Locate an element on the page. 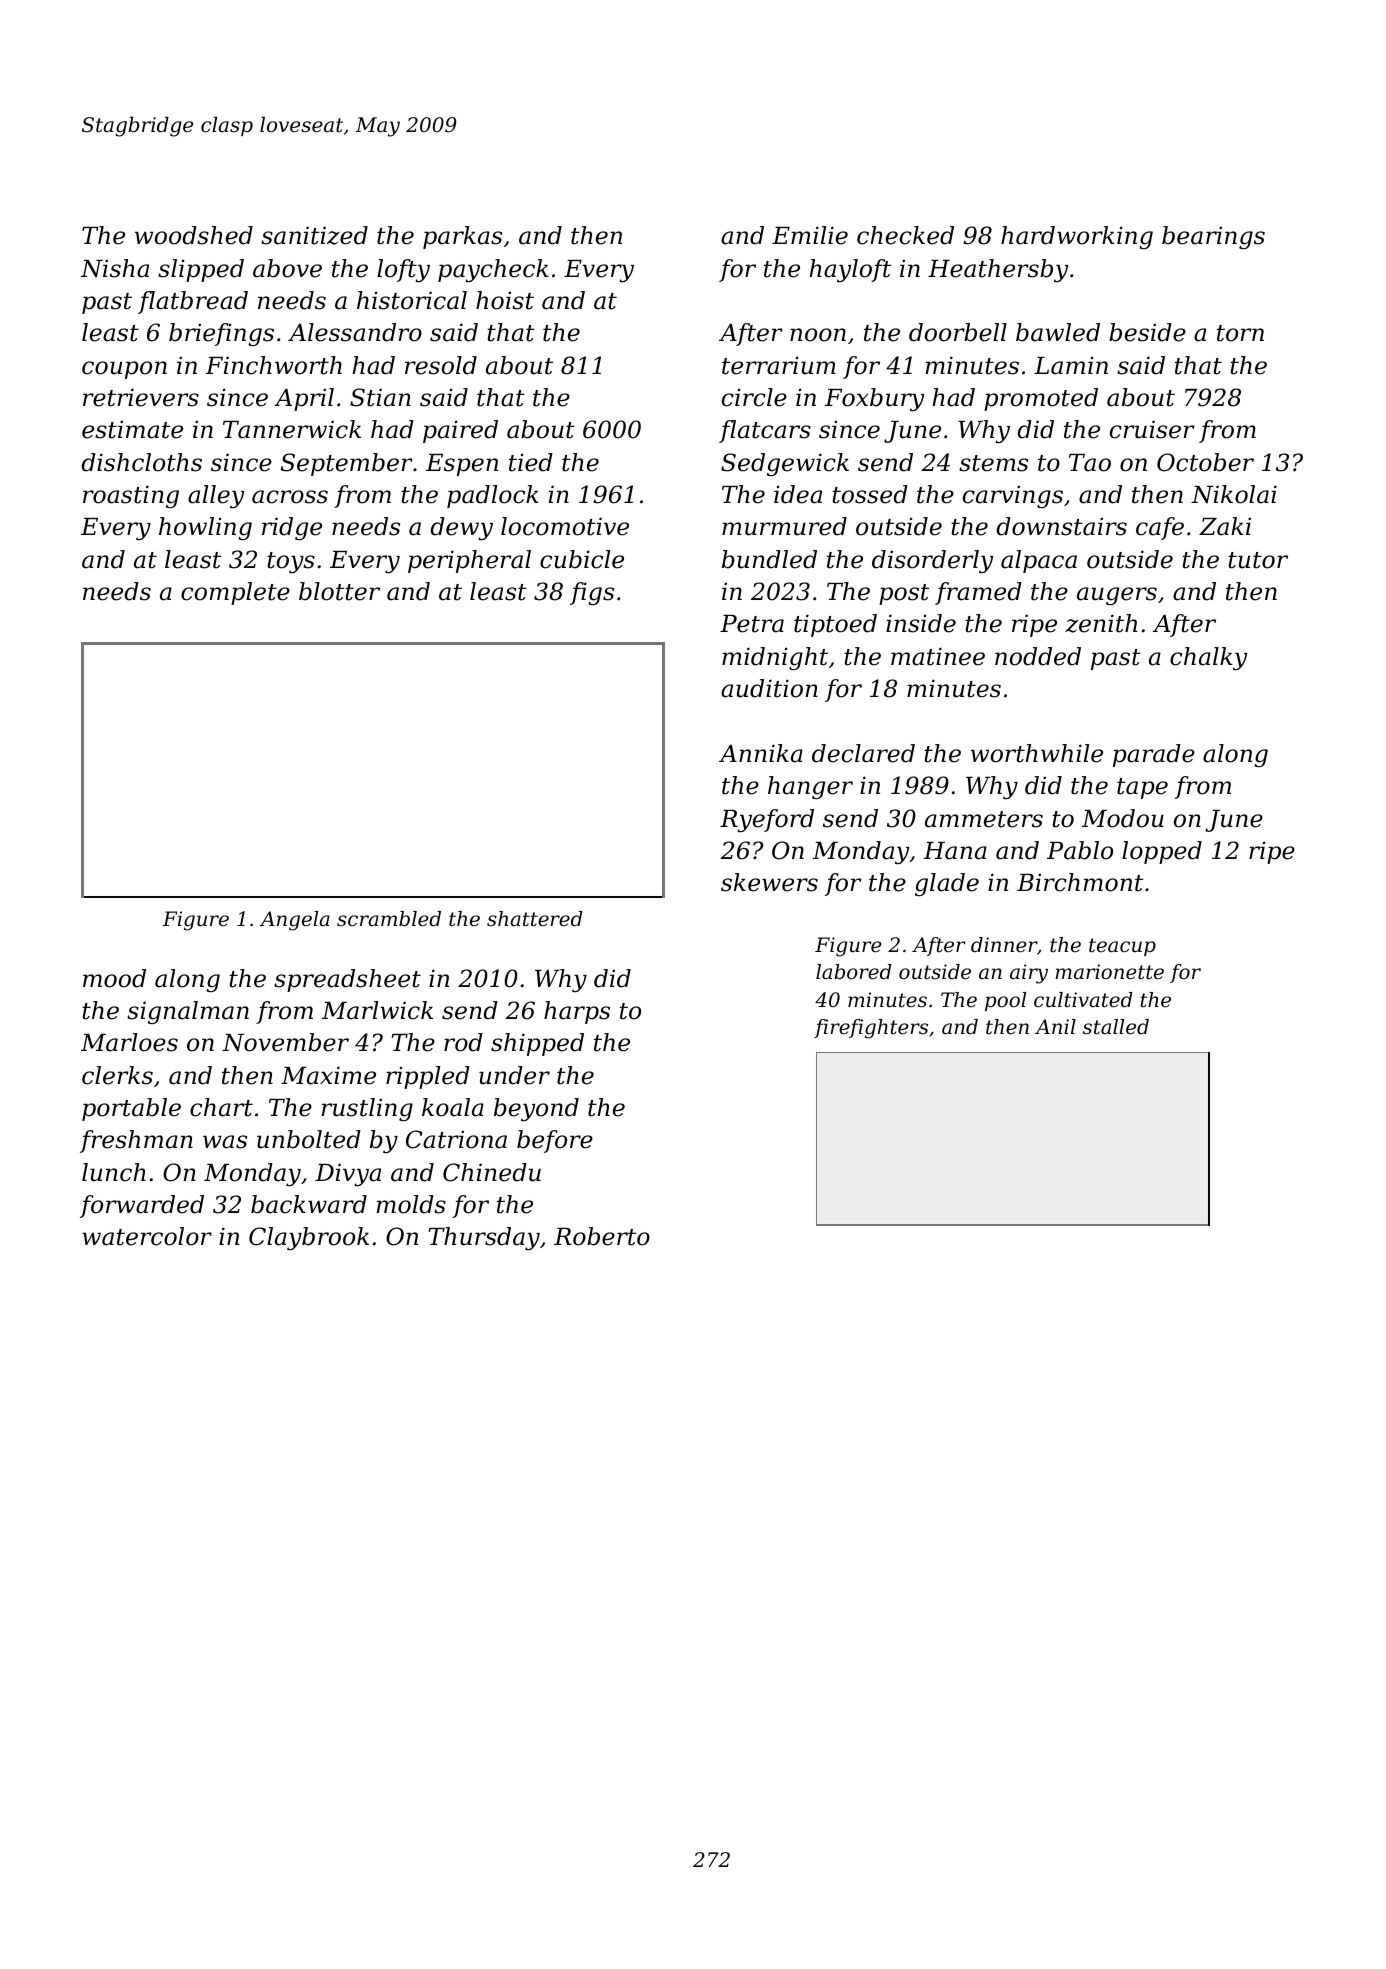 The height and width of the image is (1969, 1386). hayloft is located at coordinates (850, 270).
